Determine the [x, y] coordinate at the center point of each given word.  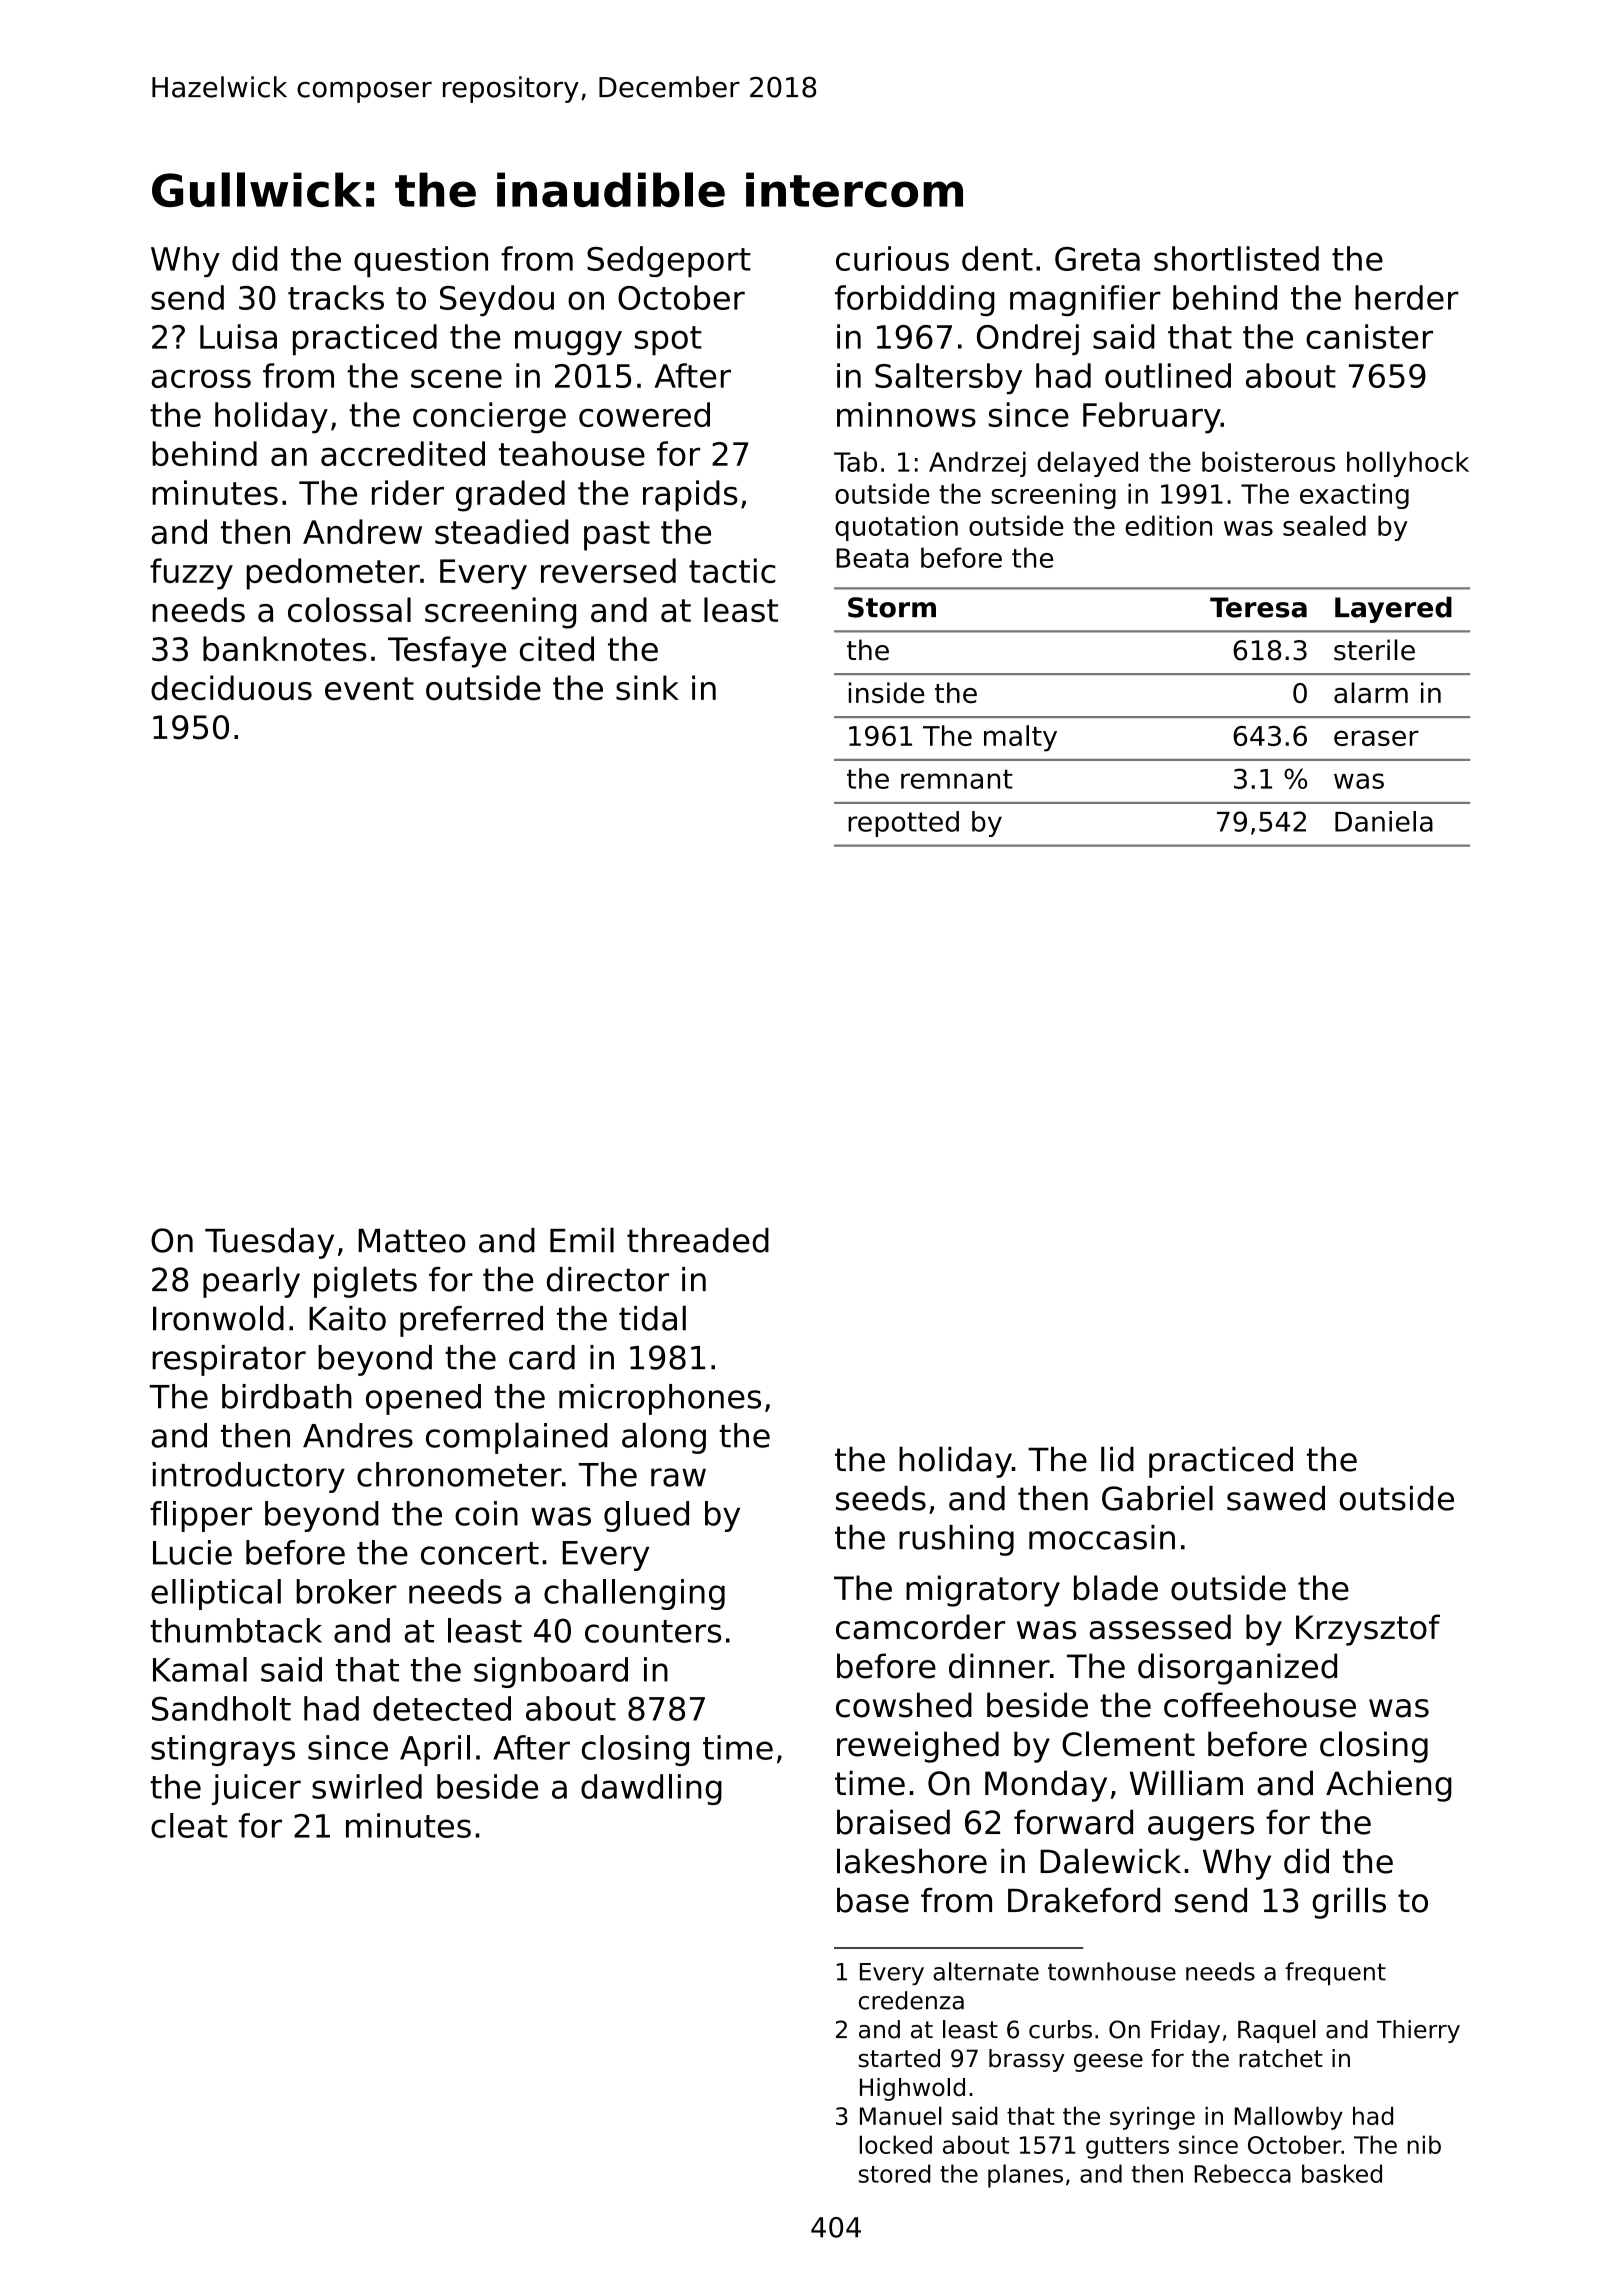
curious [892, 258]
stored [894, 2173]
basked [1342, 2173]
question [421, 261]
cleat [189, 1825]
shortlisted [1236, 258]
